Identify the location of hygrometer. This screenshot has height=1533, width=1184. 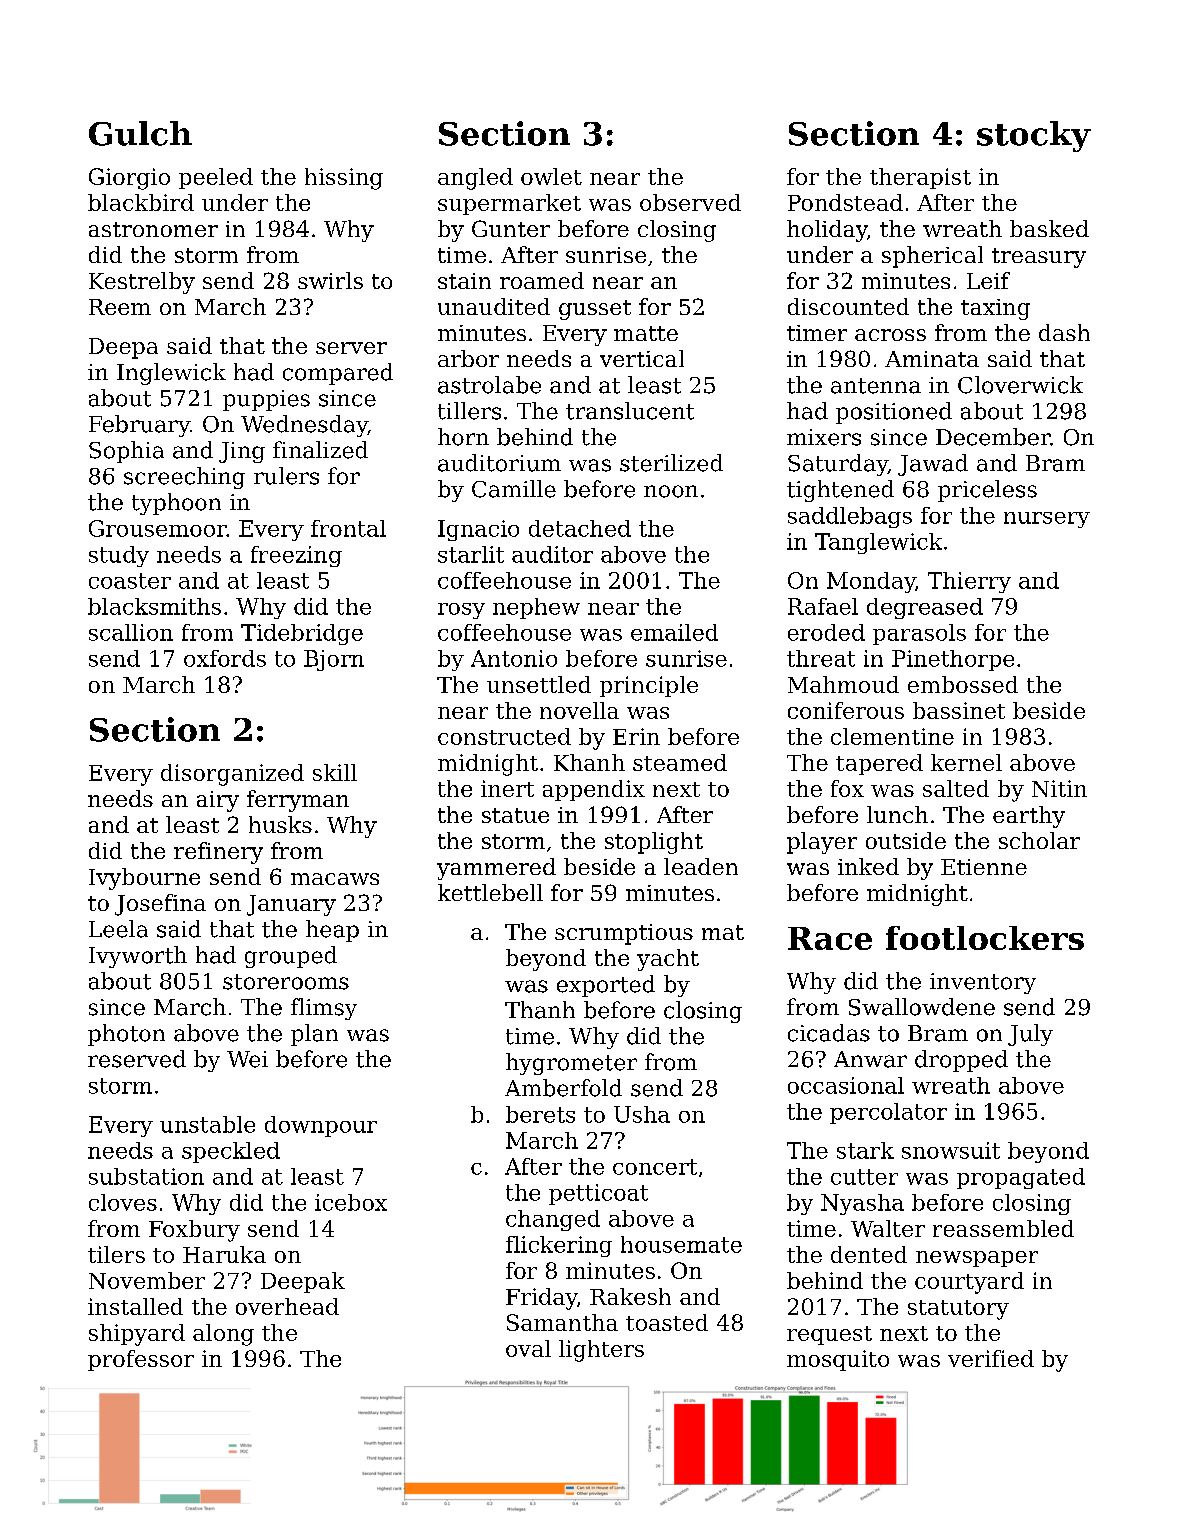
(571, 1064).
